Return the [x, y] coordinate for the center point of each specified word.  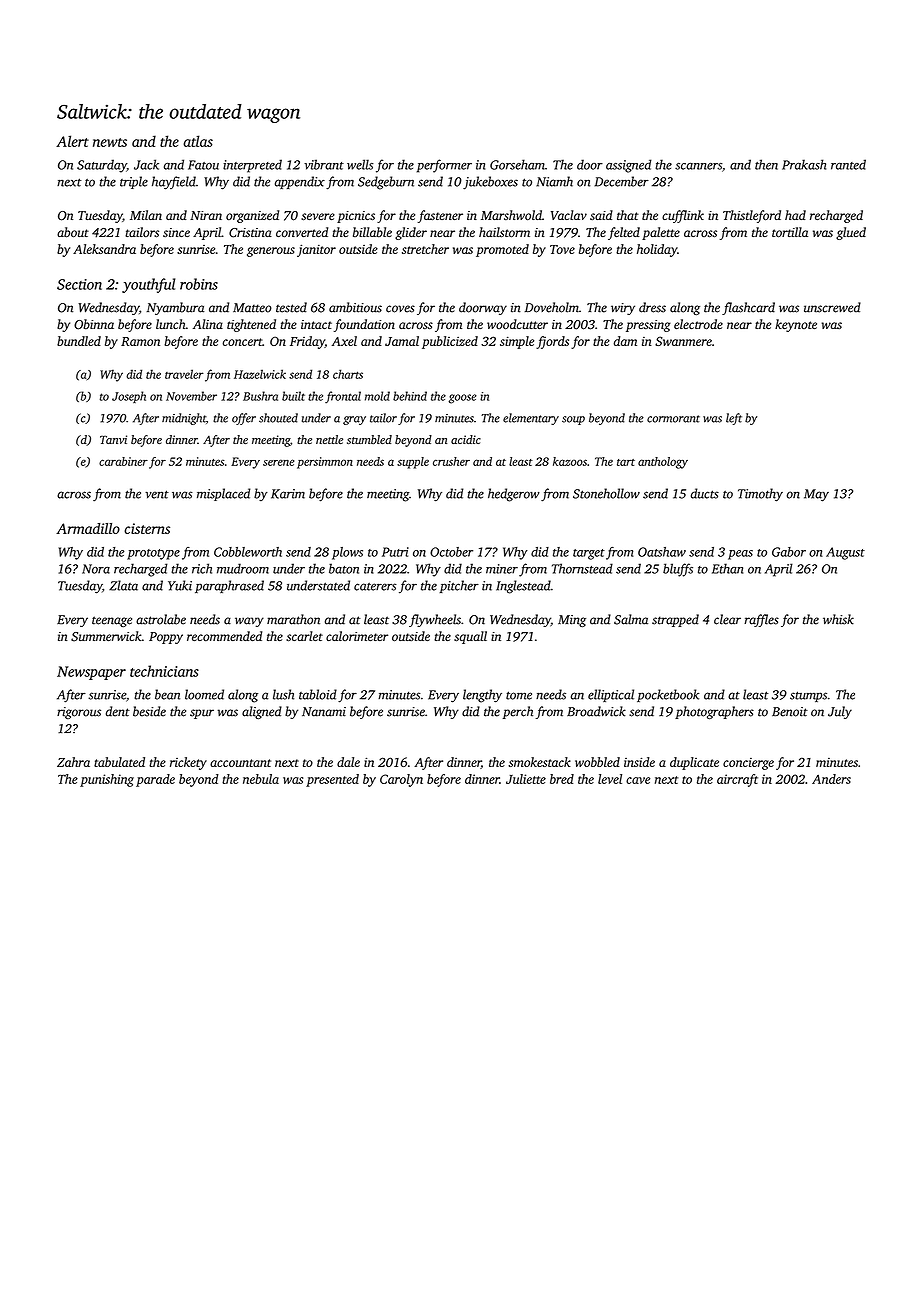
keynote [796, 325]
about [73, 232]
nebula [261, 779]
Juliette [526, 779]
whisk [838, 619]
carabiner [123, 461]
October [451, 552]
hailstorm [504, 232]
